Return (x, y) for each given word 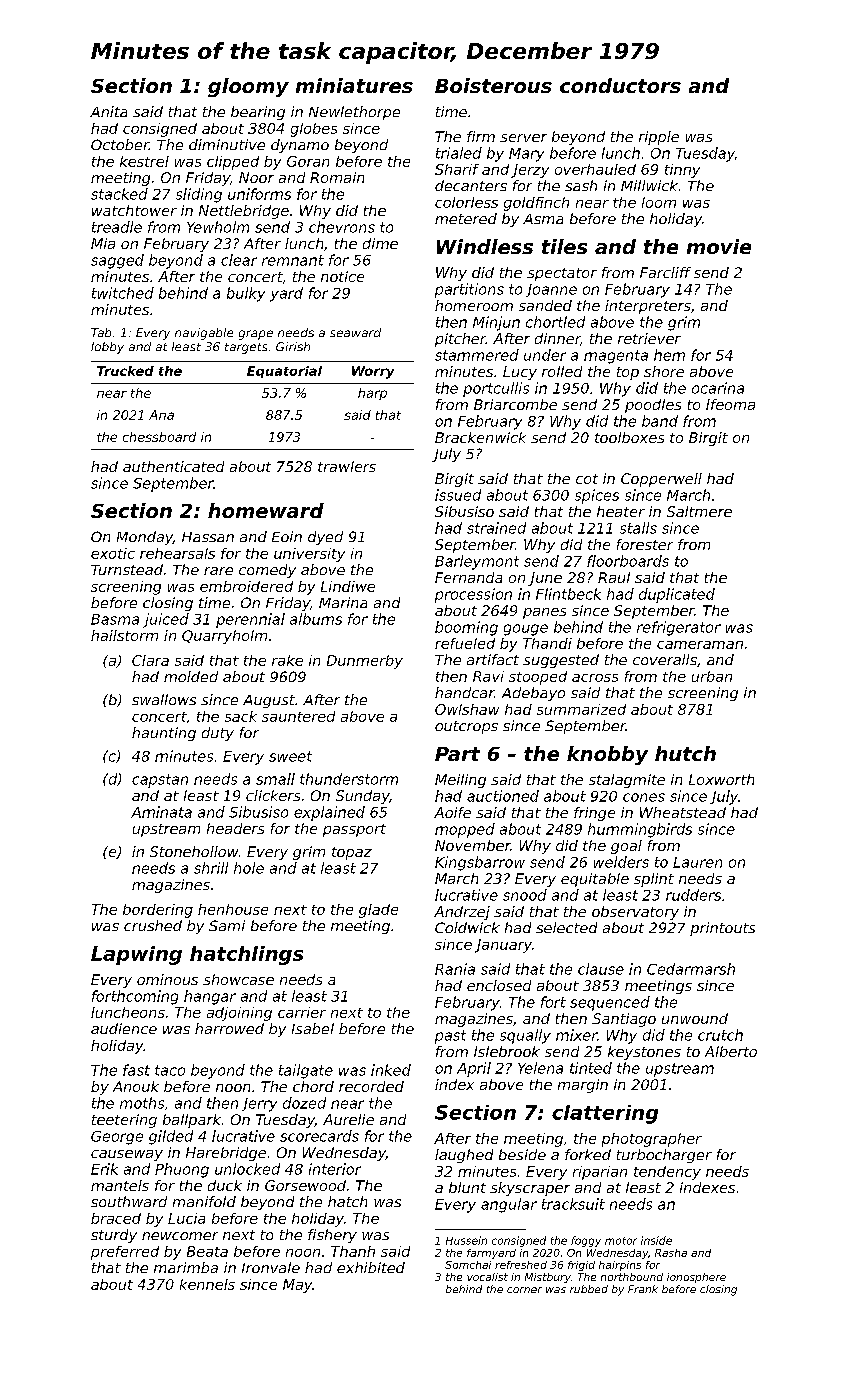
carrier (302, 1012)
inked (391, 1070)
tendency (667, 1173)
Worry (373, 372)
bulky (246, 294)
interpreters (648, 307)
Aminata (161, 812)
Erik (104, 1169)
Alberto (731, 1051)
